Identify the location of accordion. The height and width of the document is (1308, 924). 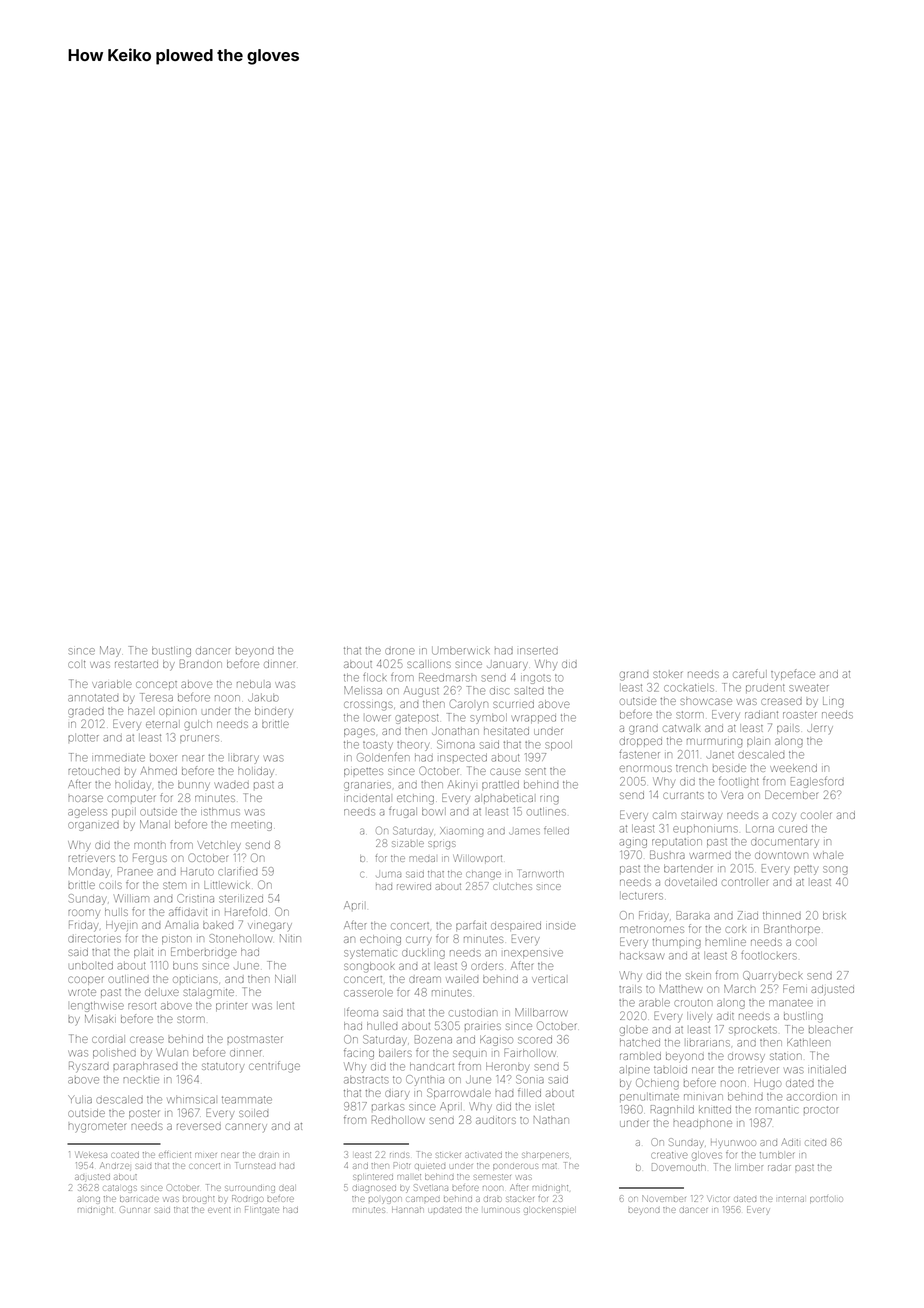
(812, 1097).
